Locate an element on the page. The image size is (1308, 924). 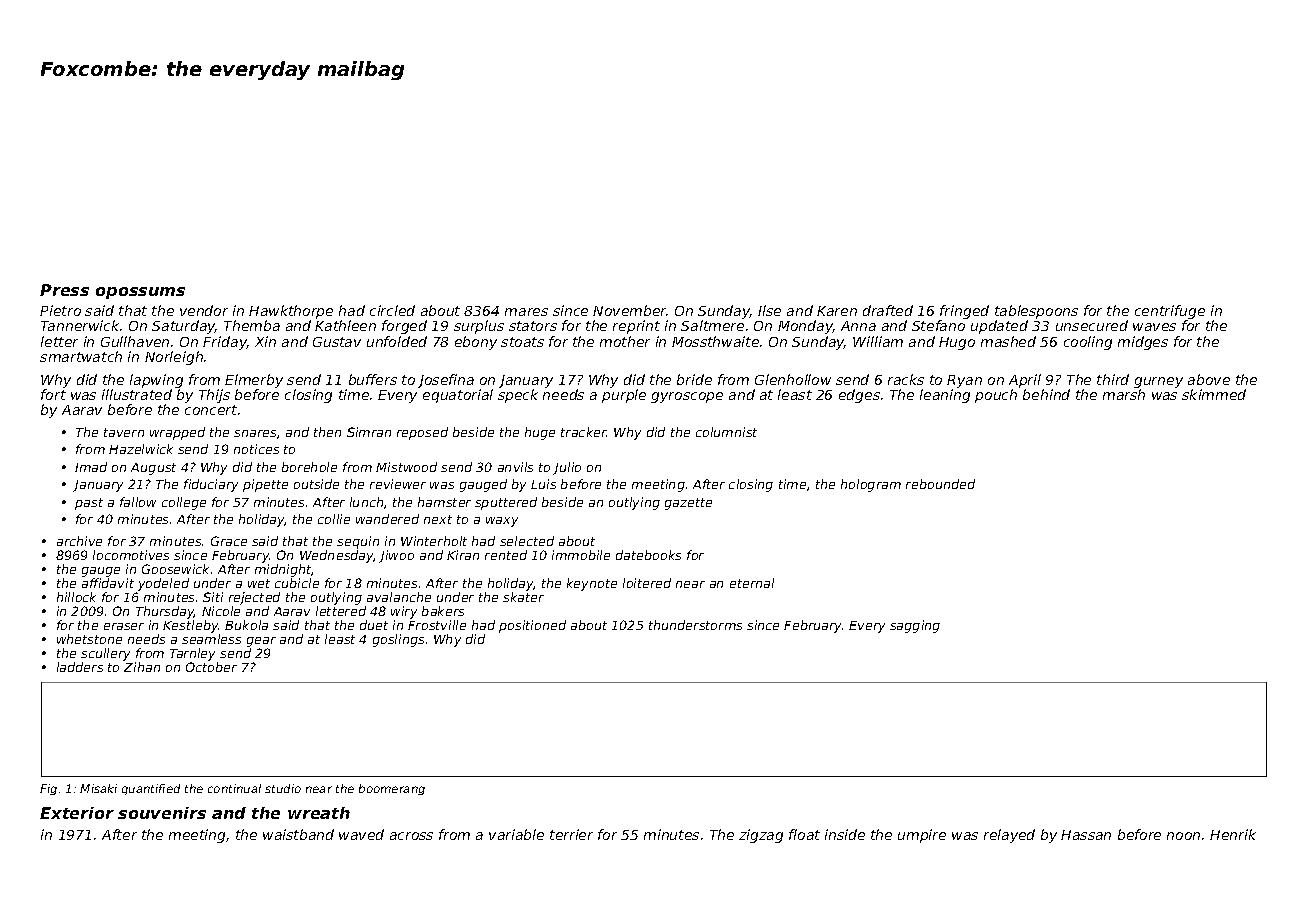
sagging is located at coordinates (915, 626).
